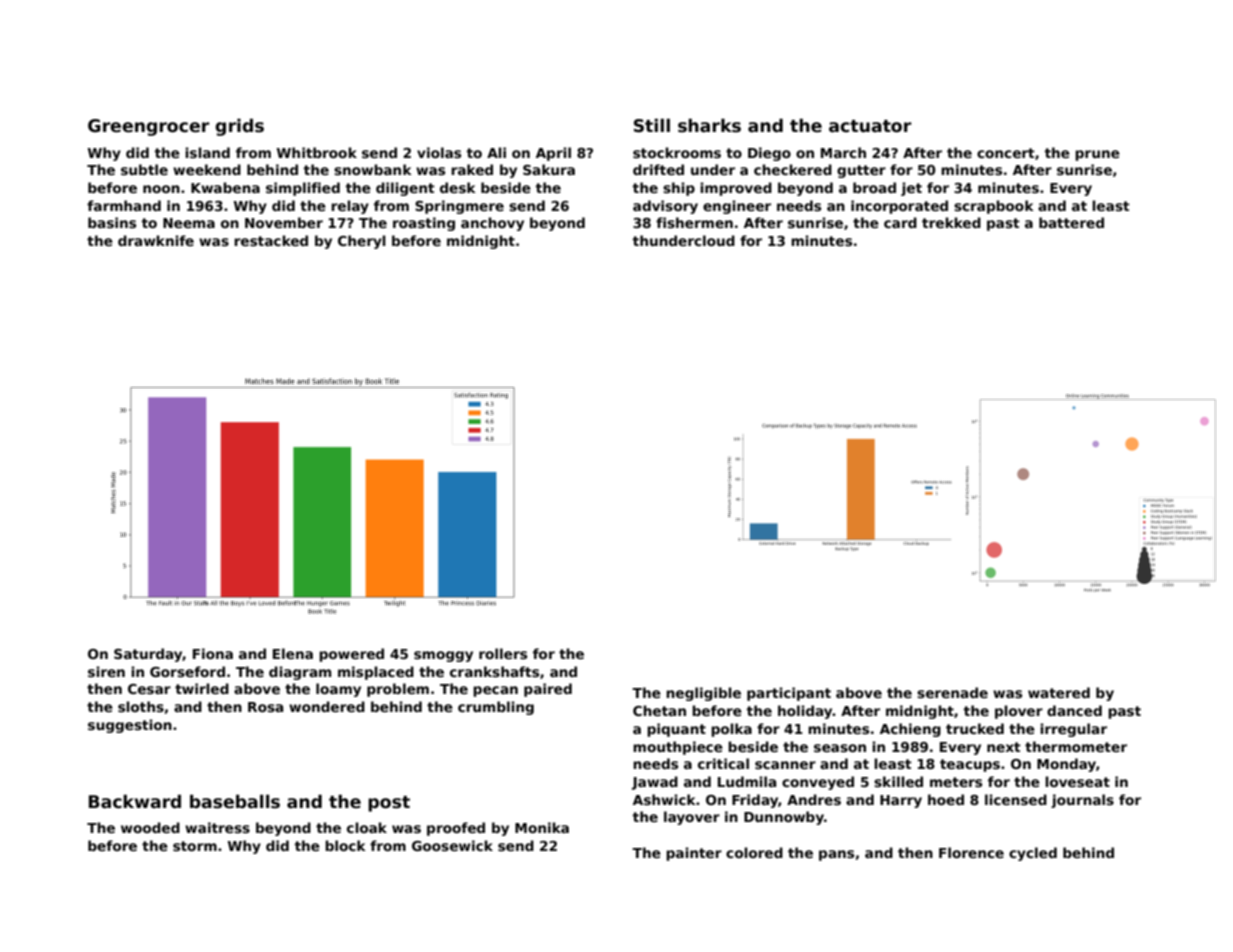 The height and width of the screenshot is (952, 1233). Describe the element at coordinates (156, 240) in the screenshot. I see `drawknife` at that location.
